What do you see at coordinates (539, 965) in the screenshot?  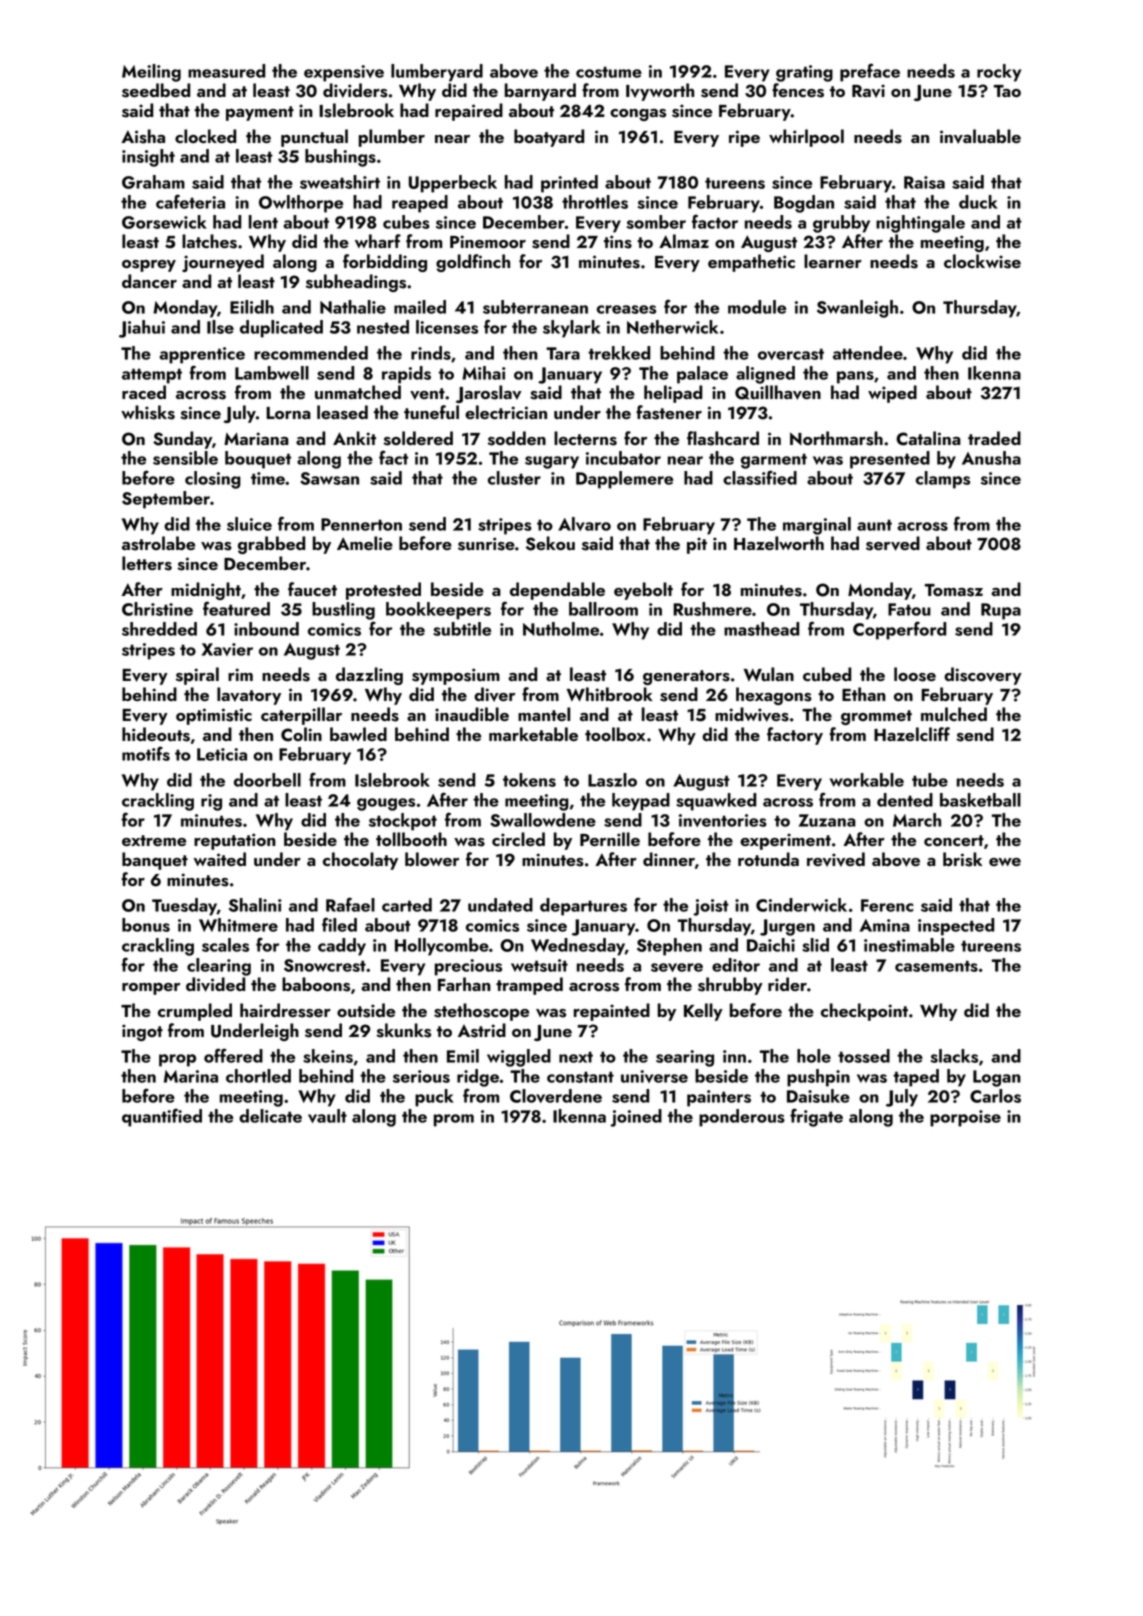 I see `wetsuit` at bounding box center [539, 965].
